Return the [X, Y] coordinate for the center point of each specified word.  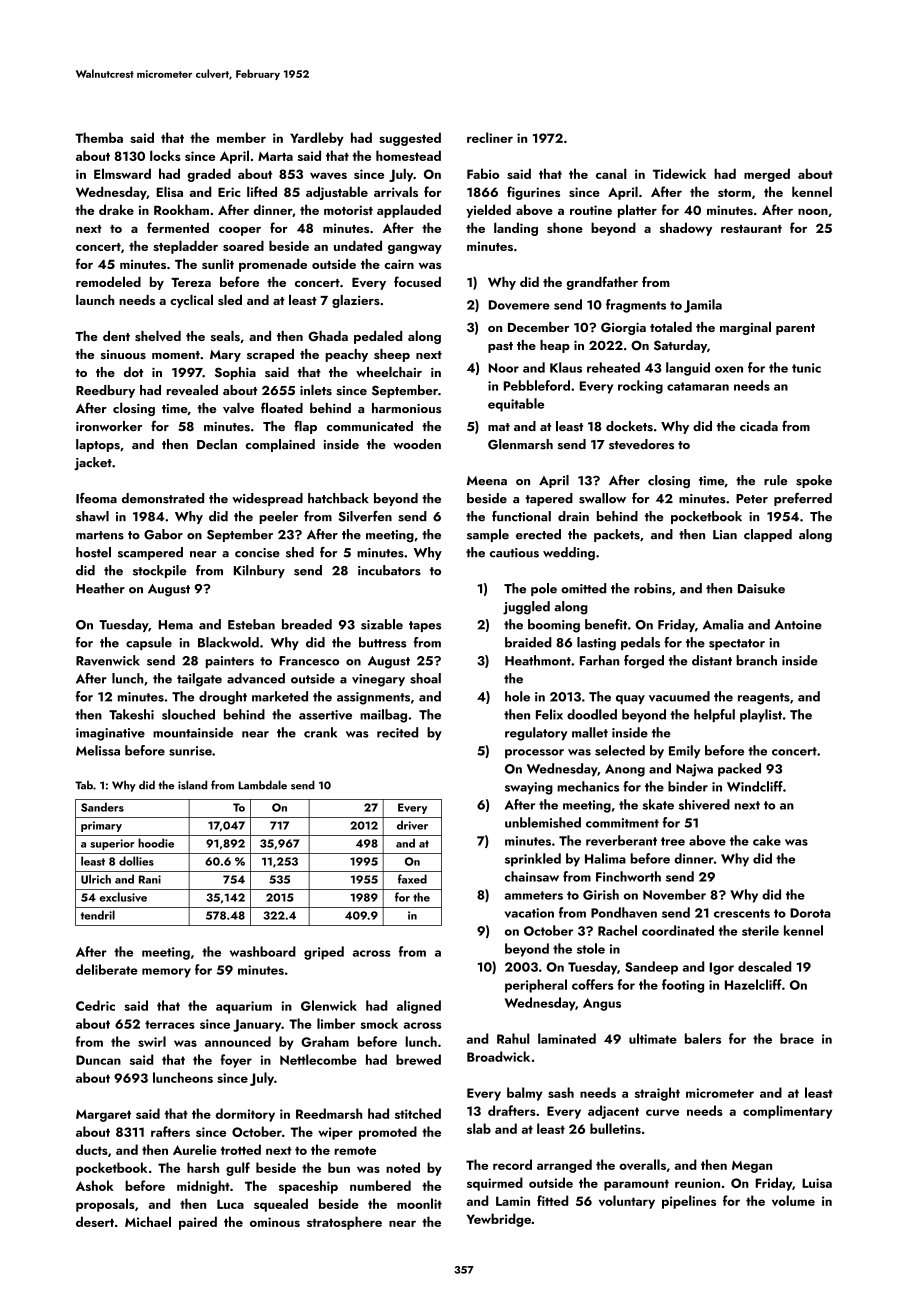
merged [767, 175]
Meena [487, 481]
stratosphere [344, 1223]
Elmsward [122, 173]
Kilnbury [259, 571]
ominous [275, 1222]
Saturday [680, 346]
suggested [410, 139]
